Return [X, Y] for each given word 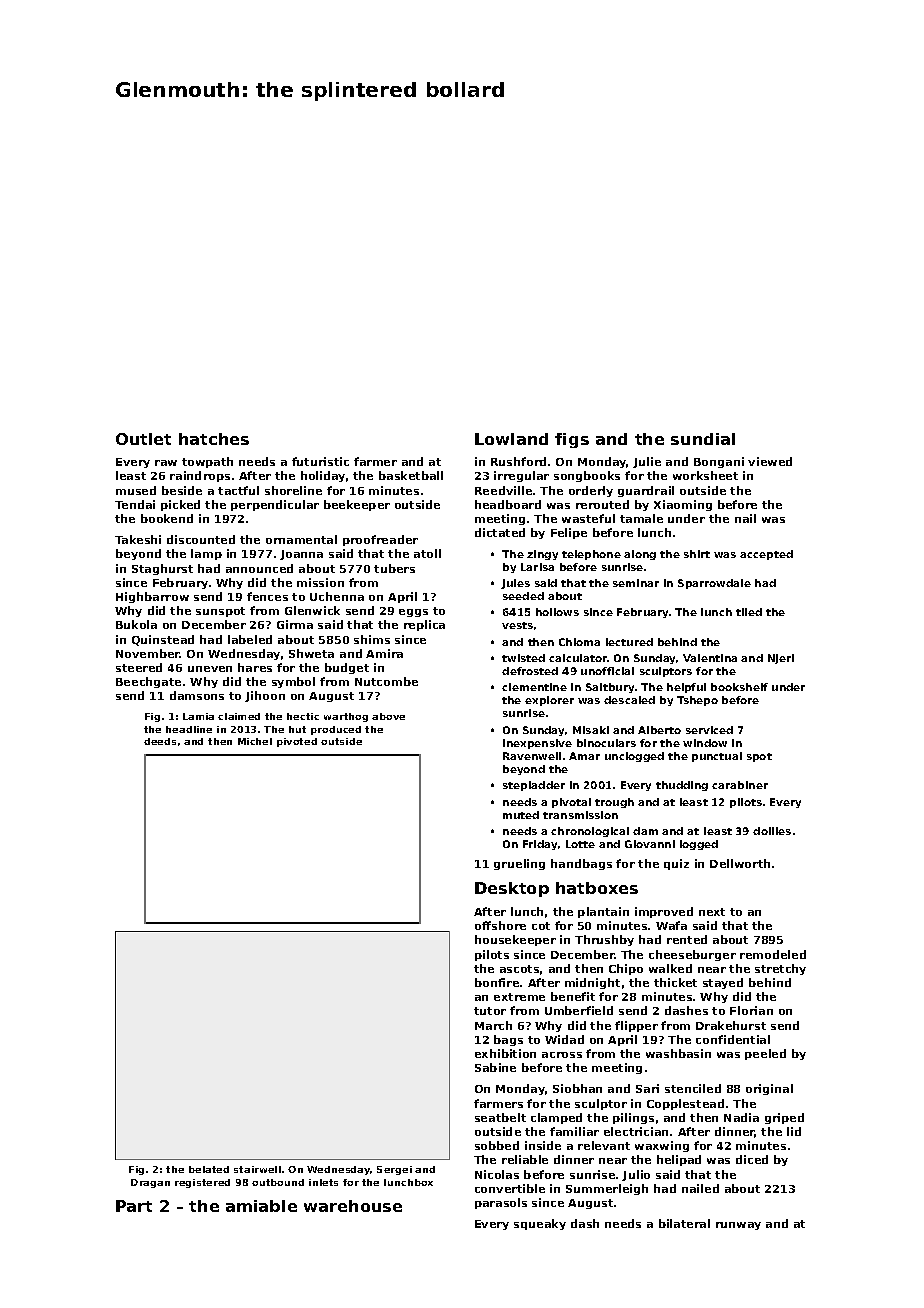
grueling [519, 864]
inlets [323, 1182]
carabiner [740, 785]
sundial [703, 439]
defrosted [530, 671]
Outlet [143, 439]
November [148, 653]
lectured [629, 642]
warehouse [353, 1206]
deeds [160, 741]
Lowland [511, 439]
